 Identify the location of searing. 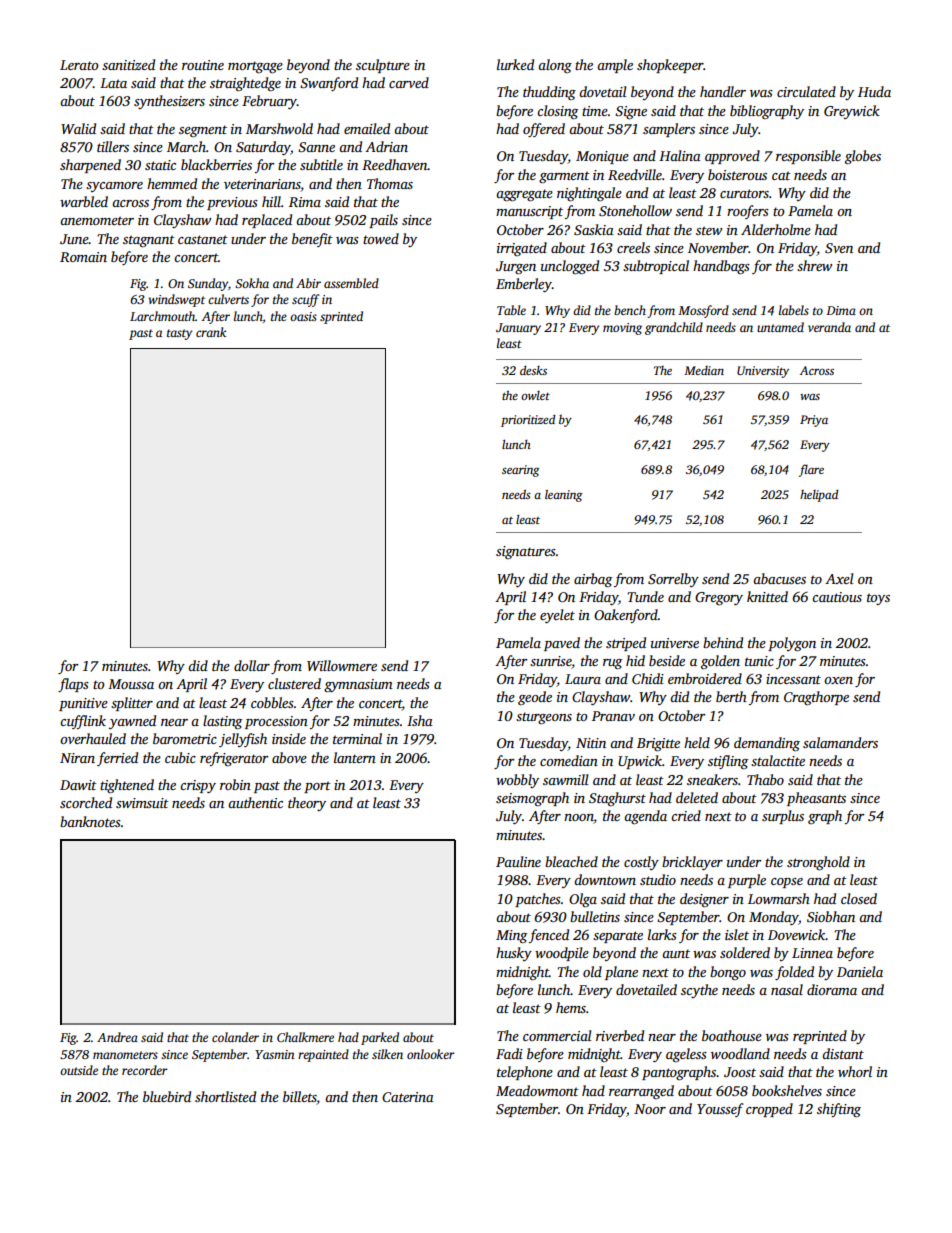
(520, 471).
